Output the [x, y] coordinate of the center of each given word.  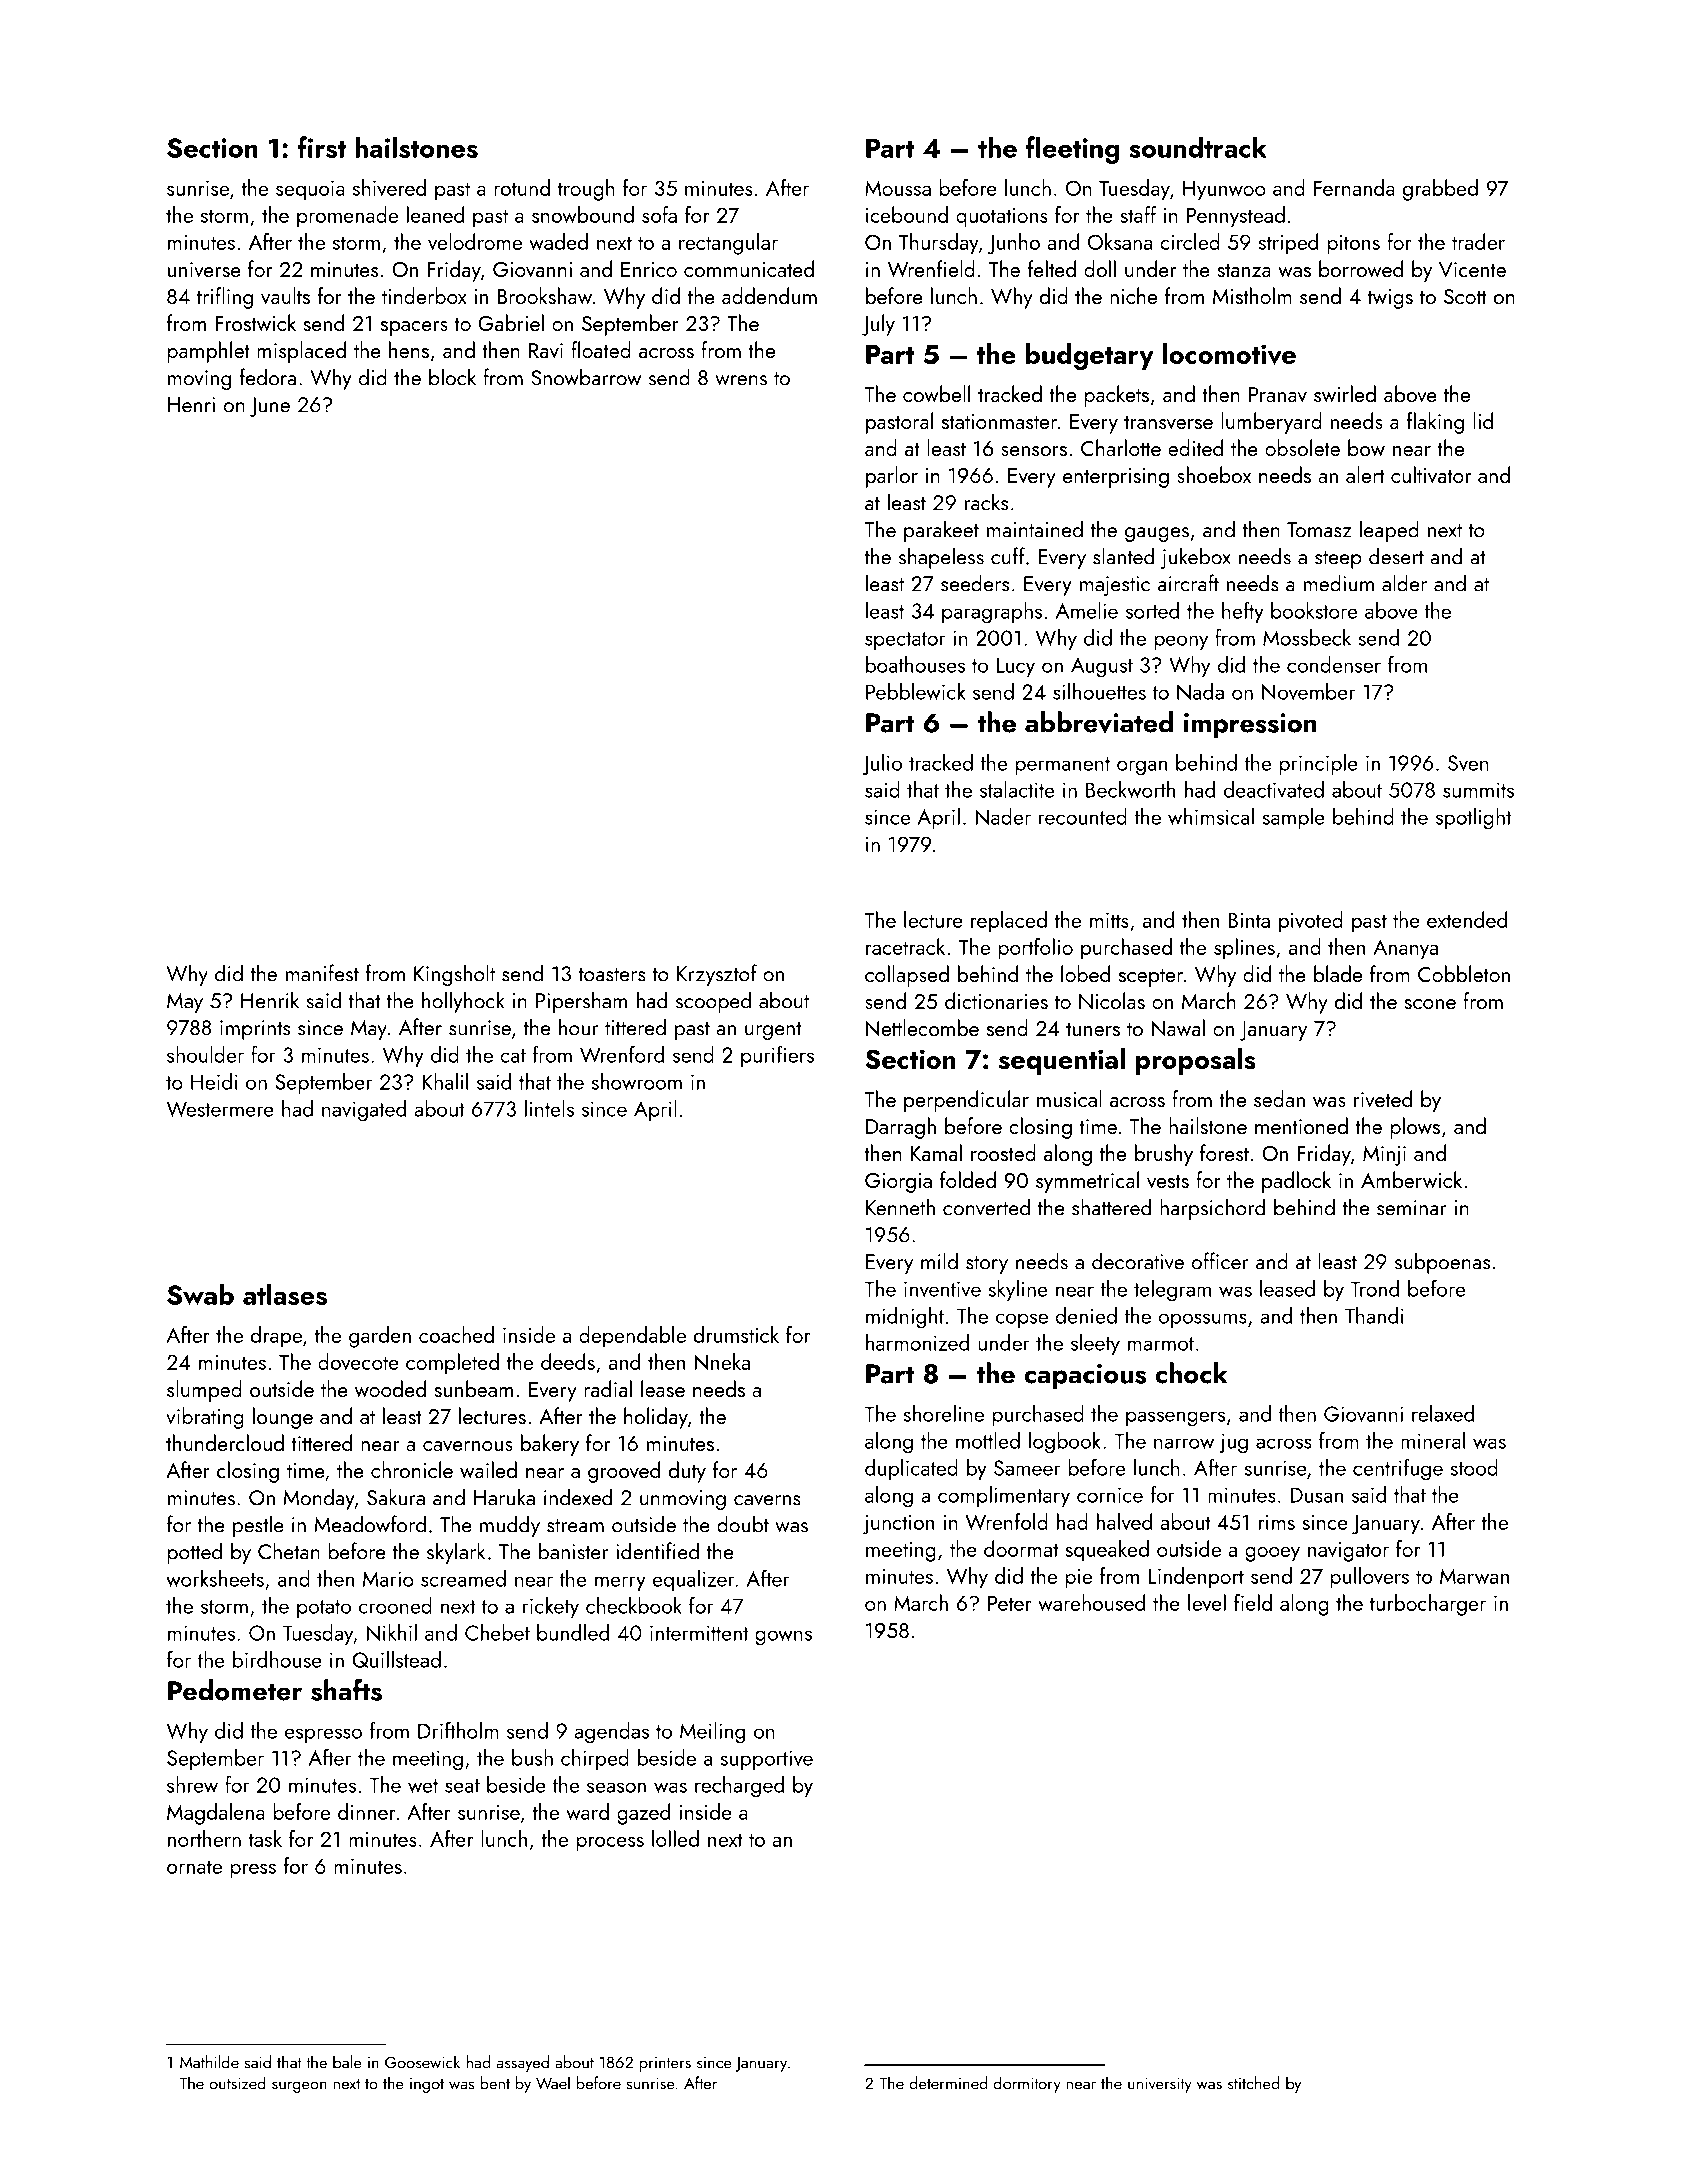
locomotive [1229, 354]
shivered [389, 187]
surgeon [299, 2087]
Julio [882, 764]
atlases [285, 1294]
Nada [1200, 691]
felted [1052, 268]
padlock [1296, 1182]
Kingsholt [454, 975]
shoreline [943, 1413]
